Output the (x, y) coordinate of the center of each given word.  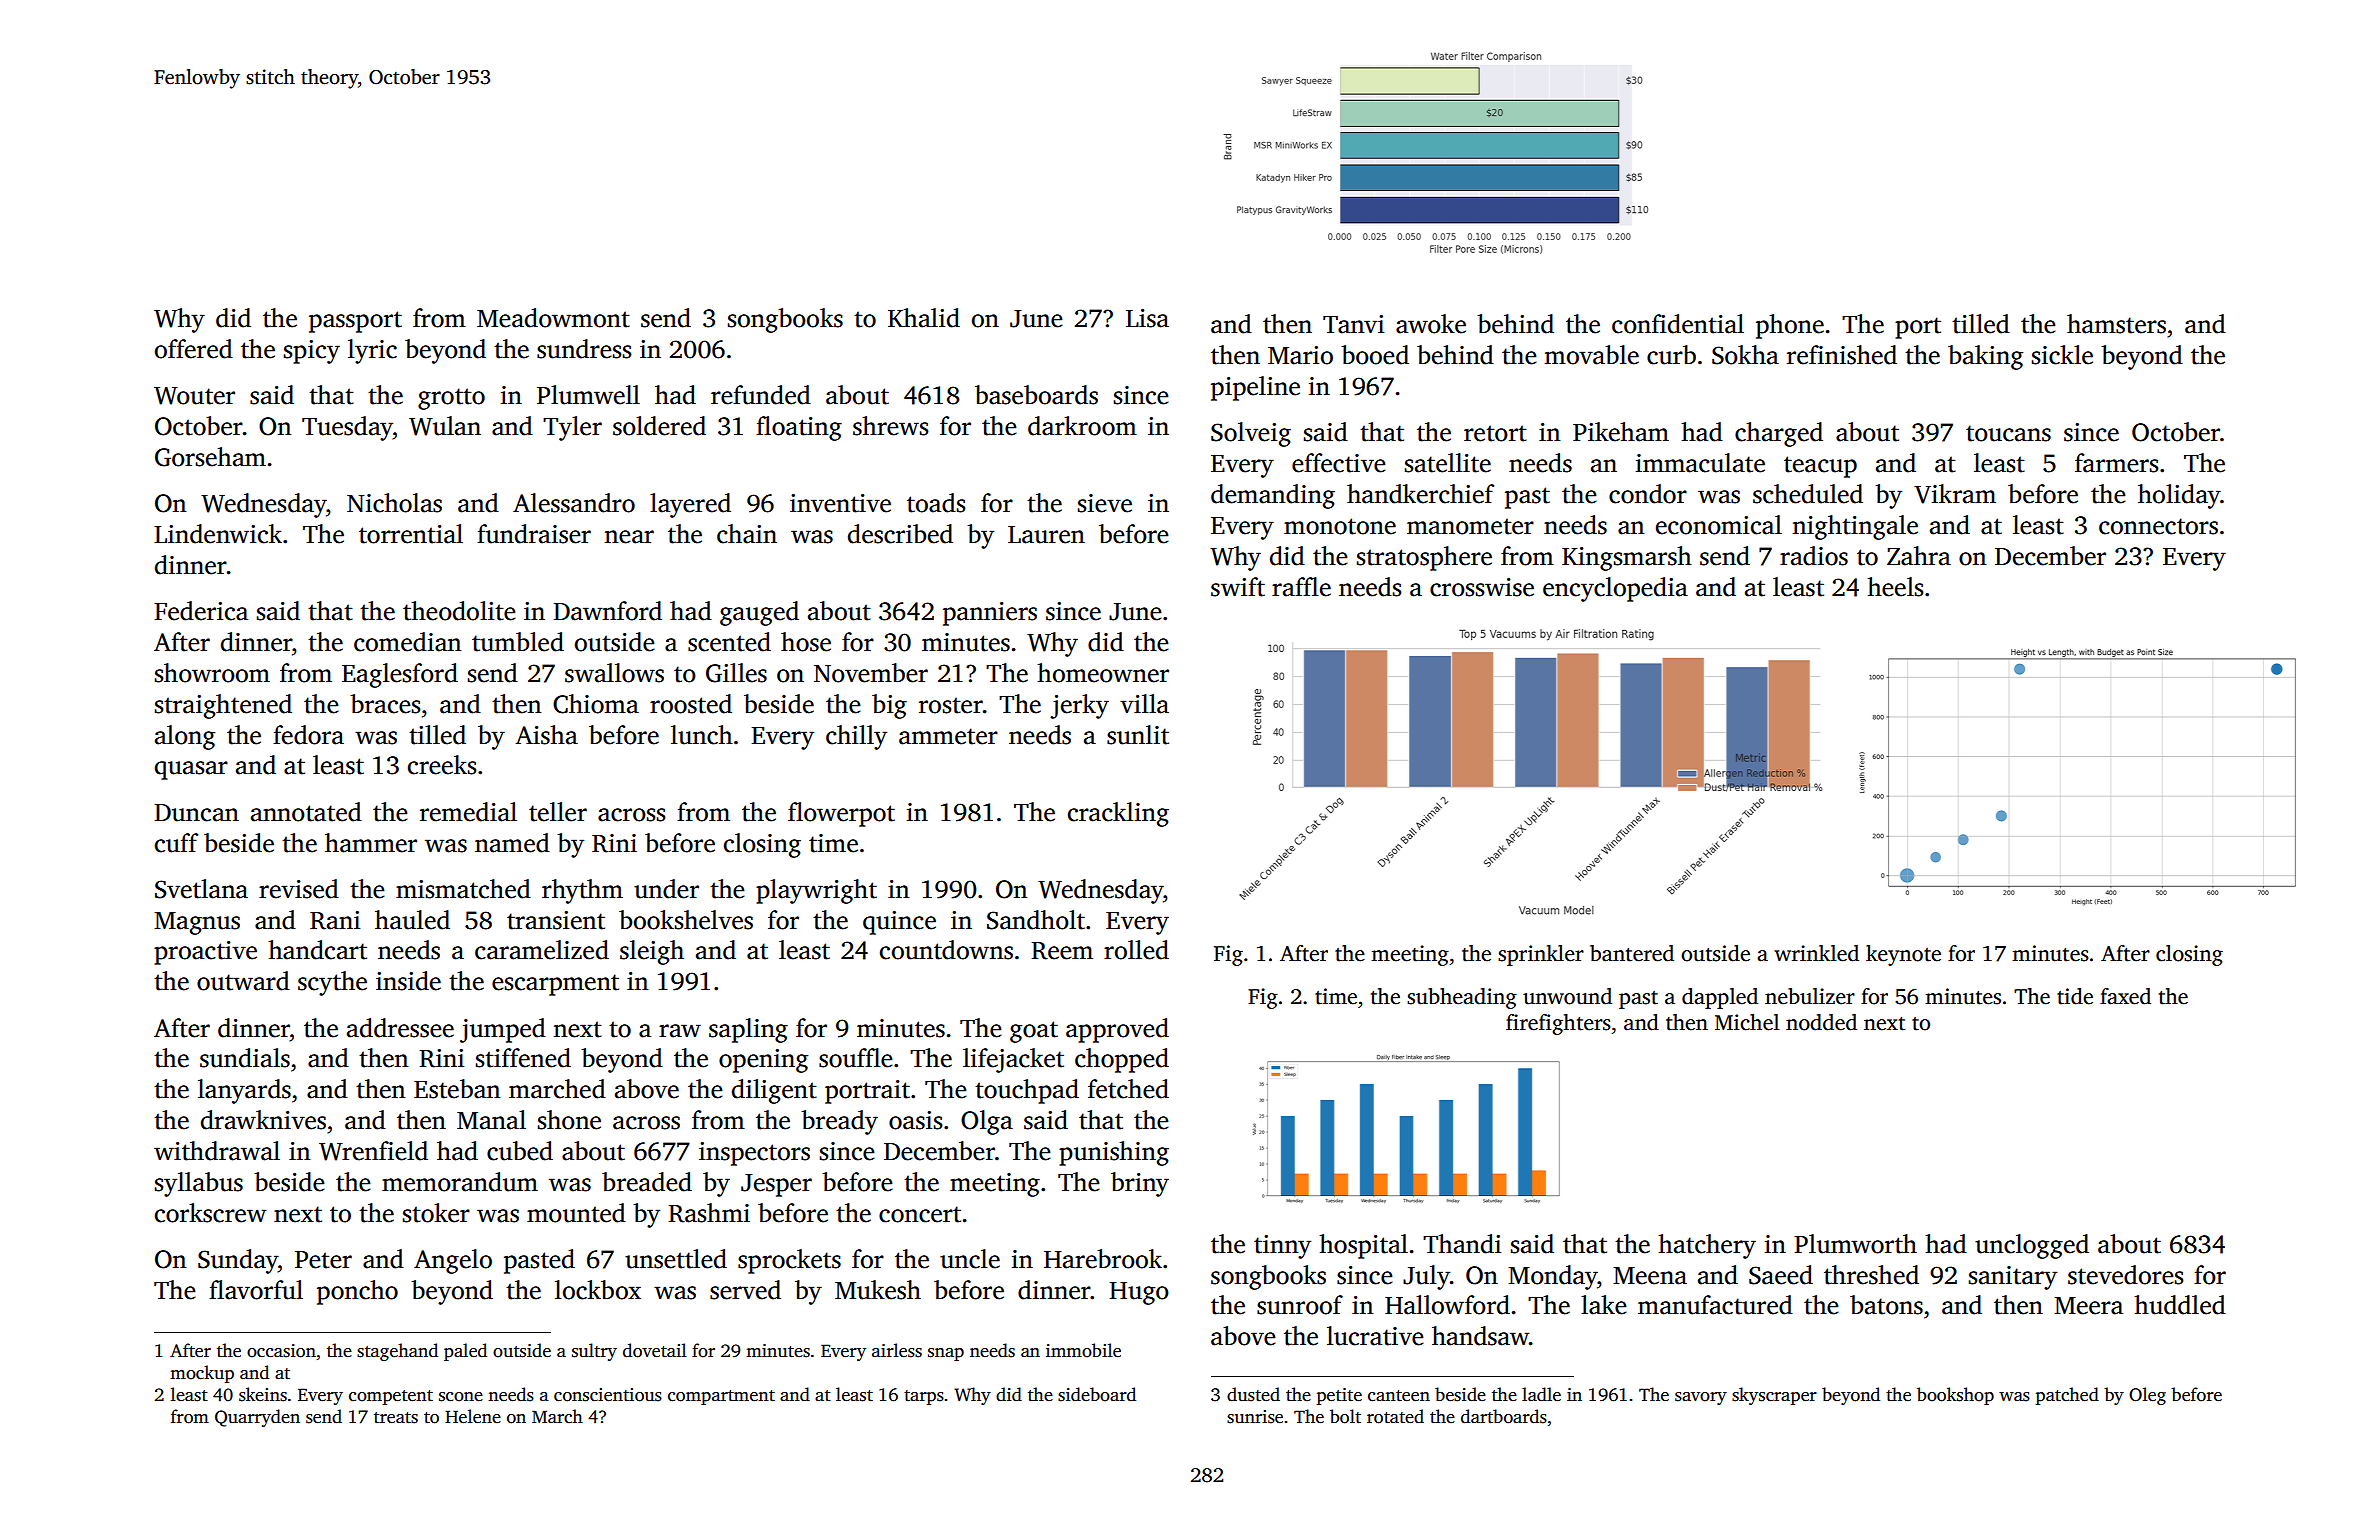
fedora (308, 735)
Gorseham (210, 457)
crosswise (1482, 587)
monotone (1340, 526)
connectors (2158, 526)
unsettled (676, 1259)
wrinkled (1816, 953)
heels (1895, 587)
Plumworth (1855, 1244)
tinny (1282, 1247)
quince (899, 923)
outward (243, 981)
